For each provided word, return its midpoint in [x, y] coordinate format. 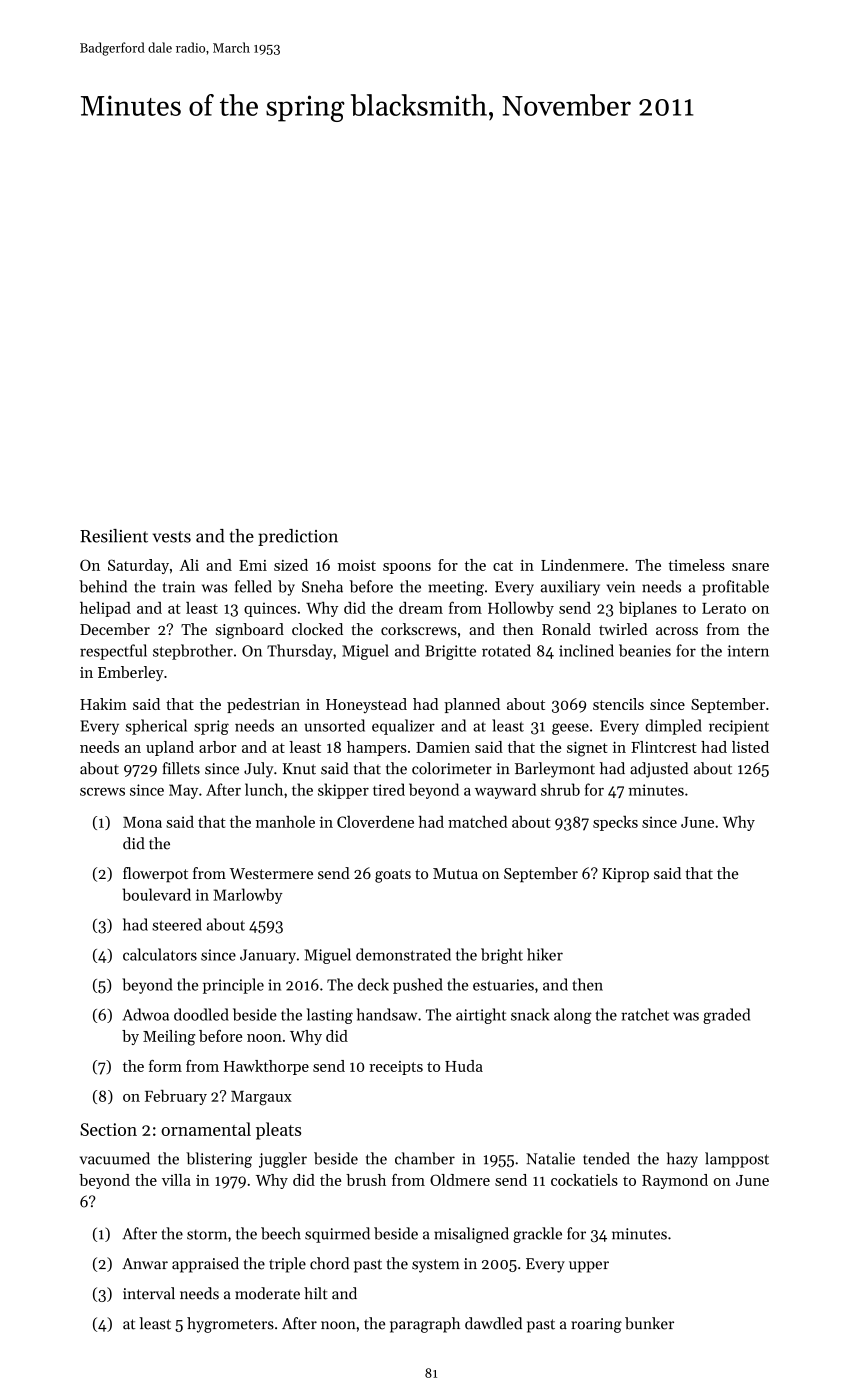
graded [726, 1016]
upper [589, 1267]
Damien [443, 747]
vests [172, 537]
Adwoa [146, 1014]
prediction [298, 537]
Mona [142, 822]
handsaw [387, 1014]
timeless [697, 565]
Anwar [145, 1264]
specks [615, 823]
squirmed [337, 1235]
